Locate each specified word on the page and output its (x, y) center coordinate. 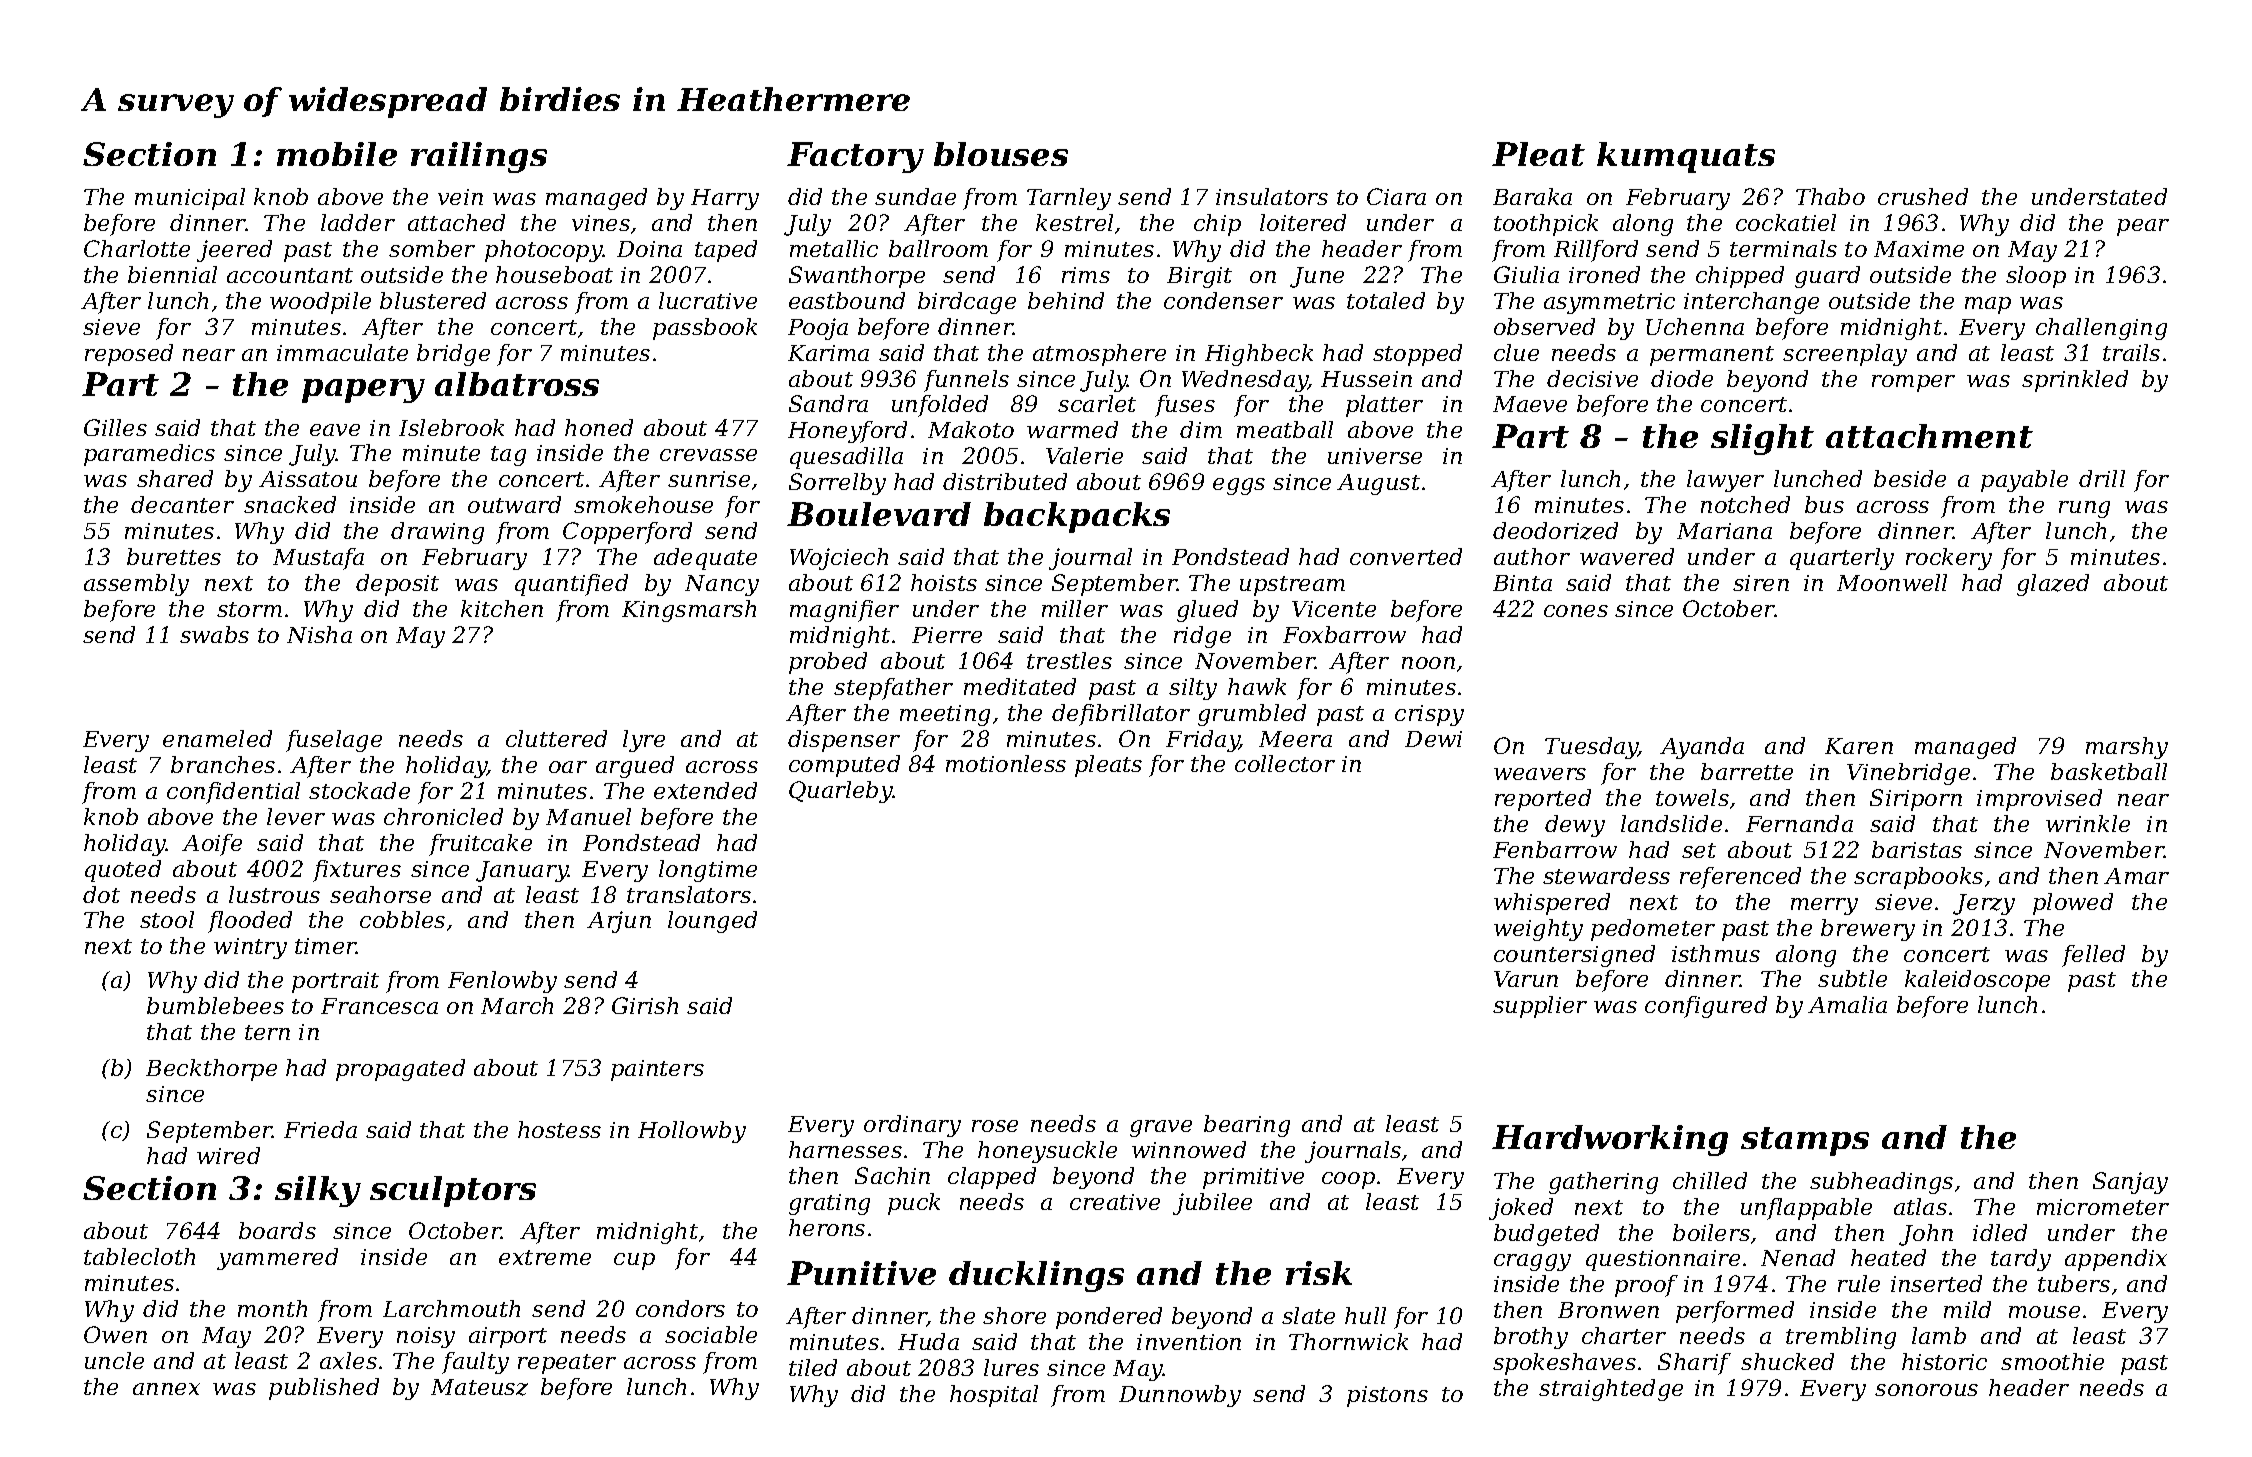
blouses (1001, 154)
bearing (1247, 1126)
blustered (433, 300)
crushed (1923, 196)
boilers (1711, 1232)
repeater (567, 1364)
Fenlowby (502, 982)
